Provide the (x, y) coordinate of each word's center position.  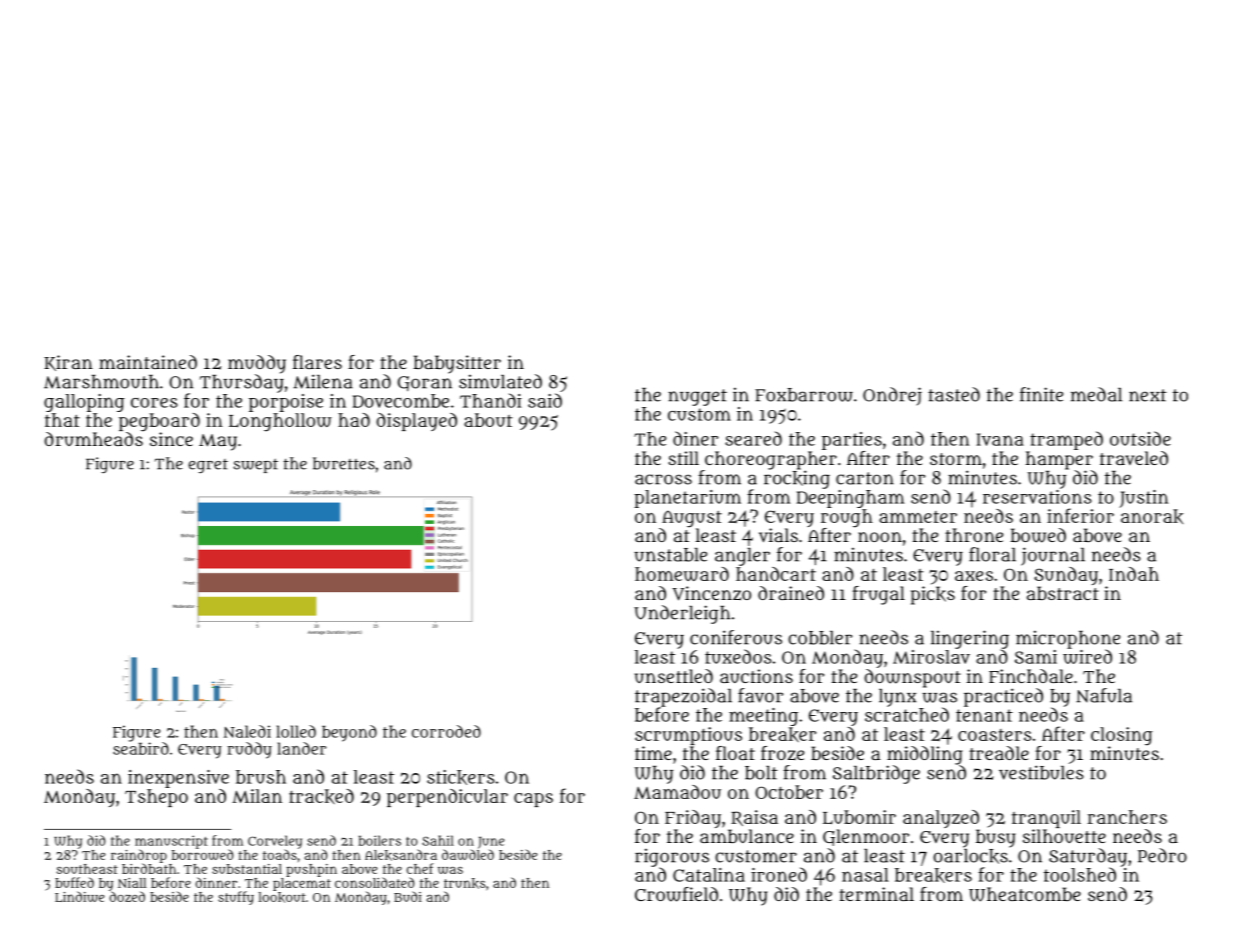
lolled (296, 731)
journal (1053, 556)
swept (255, 466)
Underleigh (682, 614)
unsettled (674, 676)
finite (1041, 394)
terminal (876, 894)
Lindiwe (79, 896)
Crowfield (676, 894)
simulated (500, 381)
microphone (1068, 640)
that (62, 420)
